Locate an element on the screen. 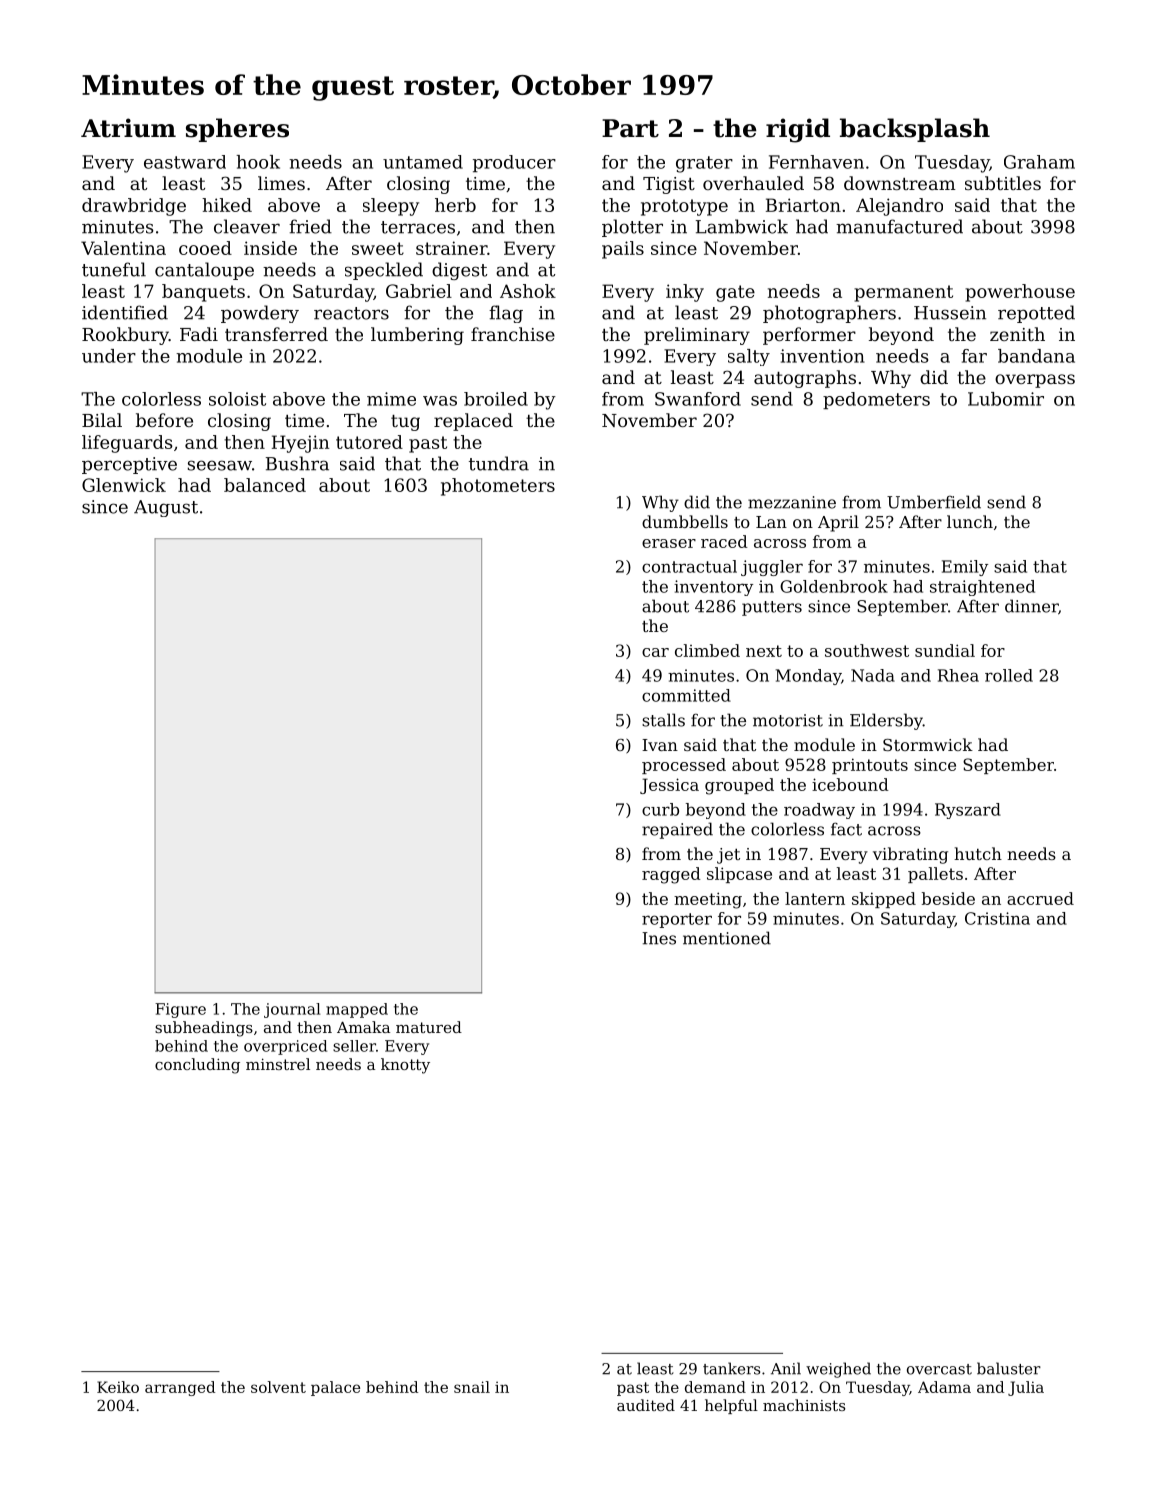 The width and height of the screenshot is (1157, 1497). far is located at coordinates (974, 356).
